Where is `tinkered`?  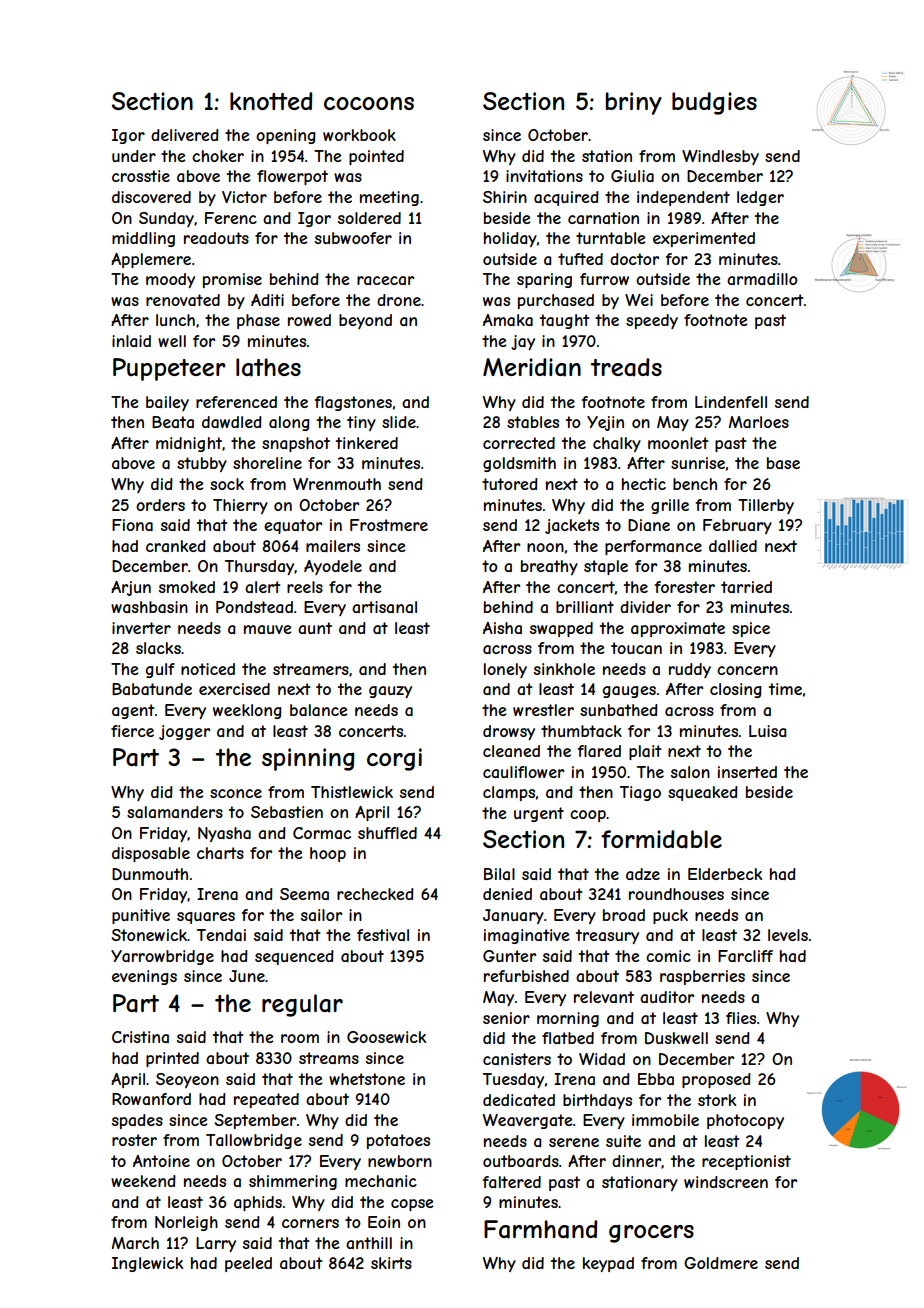 tinkered is located at coordinates (367, 443).
